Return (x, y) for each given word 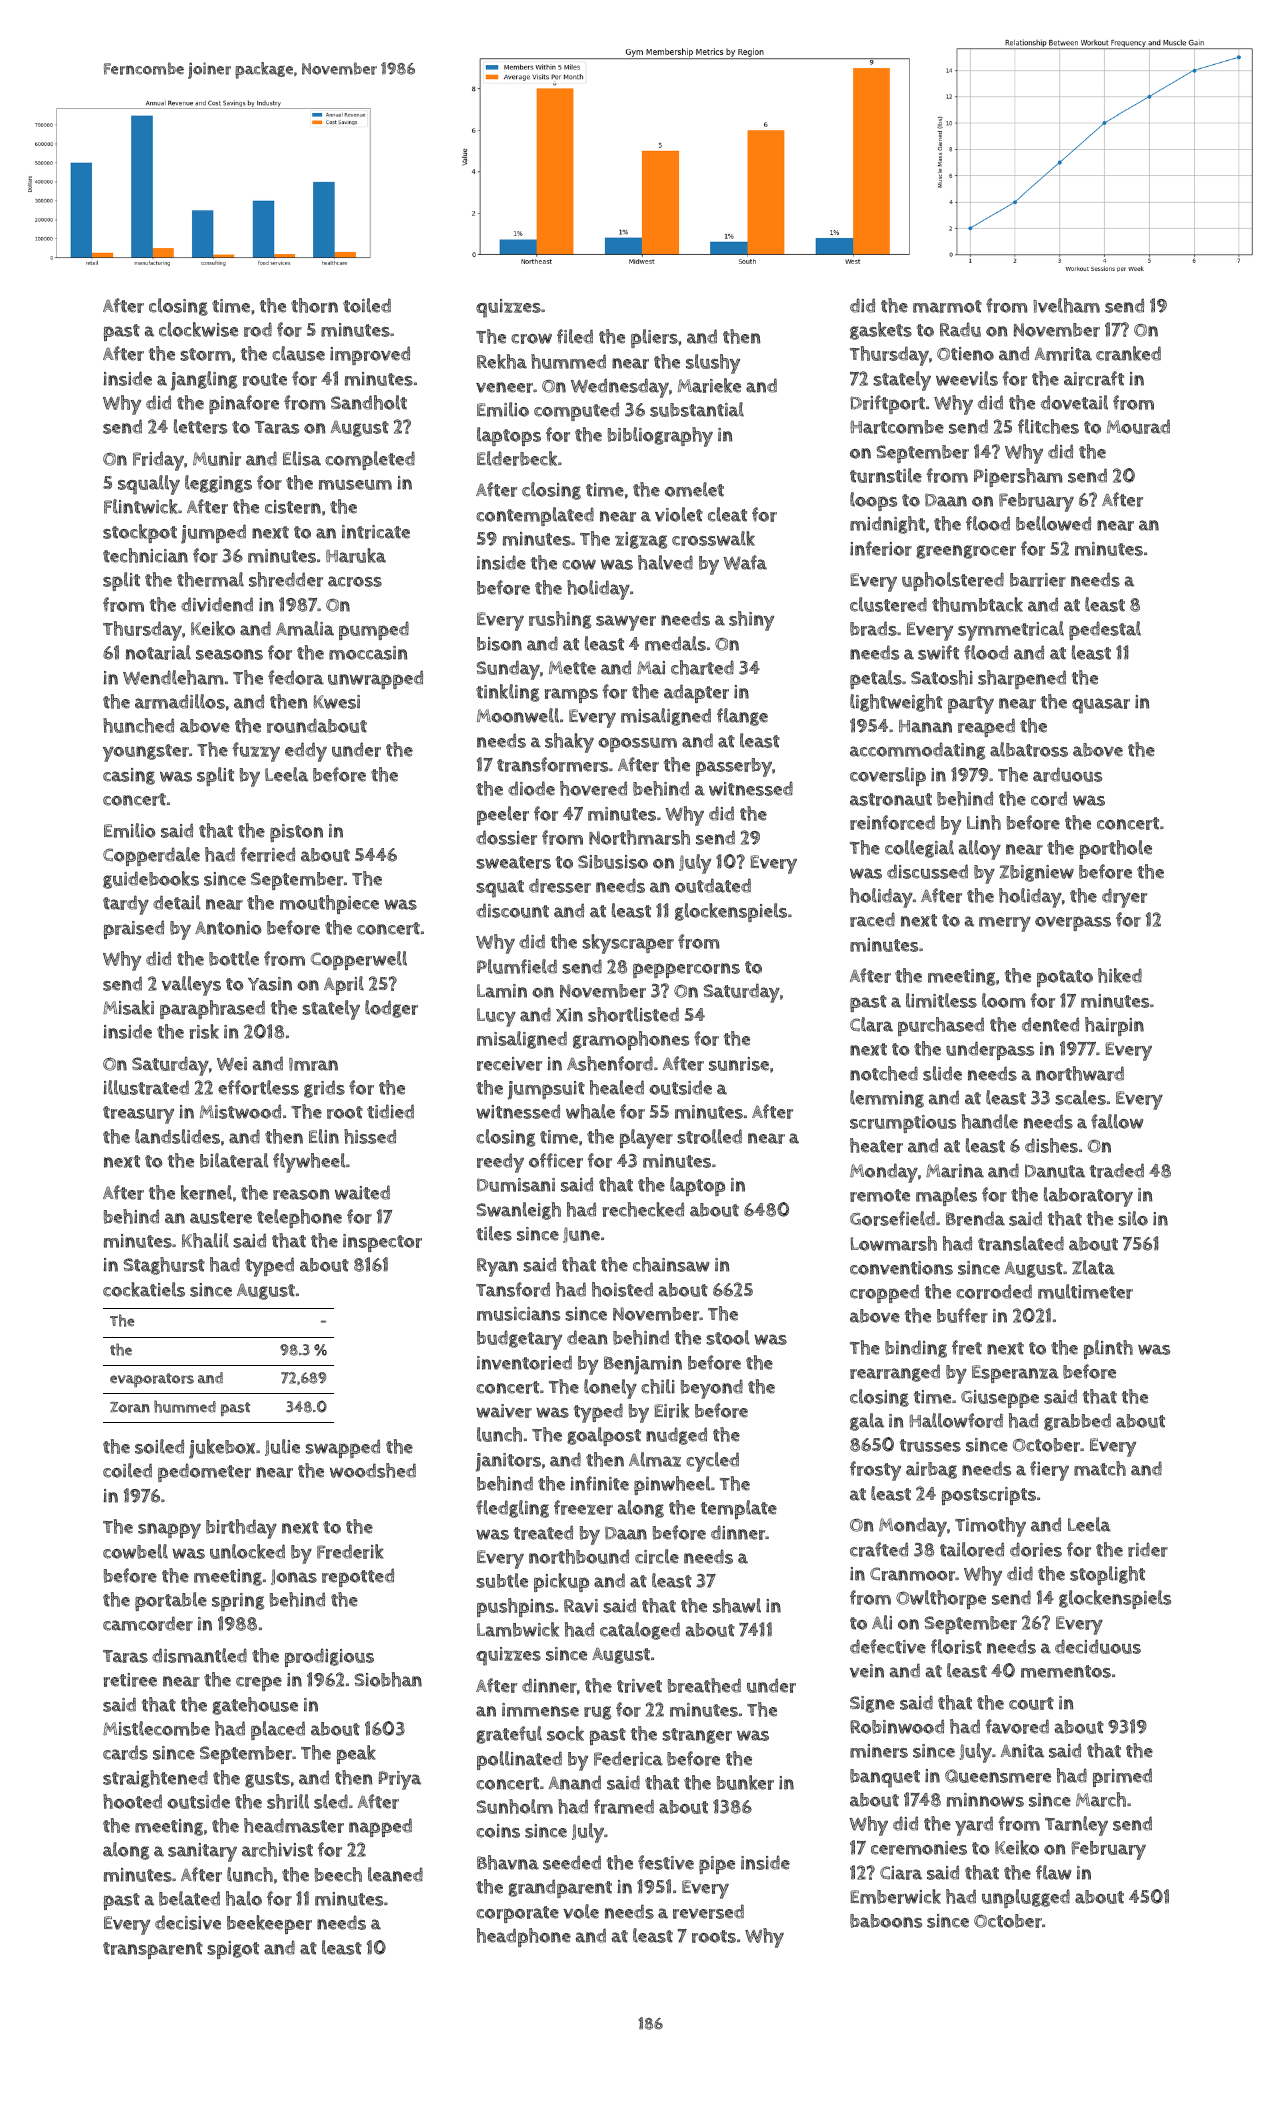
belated (189, 1898)
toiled (367, 305)
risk (204, 1031)
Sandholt (369, 402)
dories (1036, 1549)
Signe (872, 1704)
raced (872, 919)
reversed (708, 1911)
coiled (127, 1470)
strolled (709, 1136)
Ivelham (1066, 305)
